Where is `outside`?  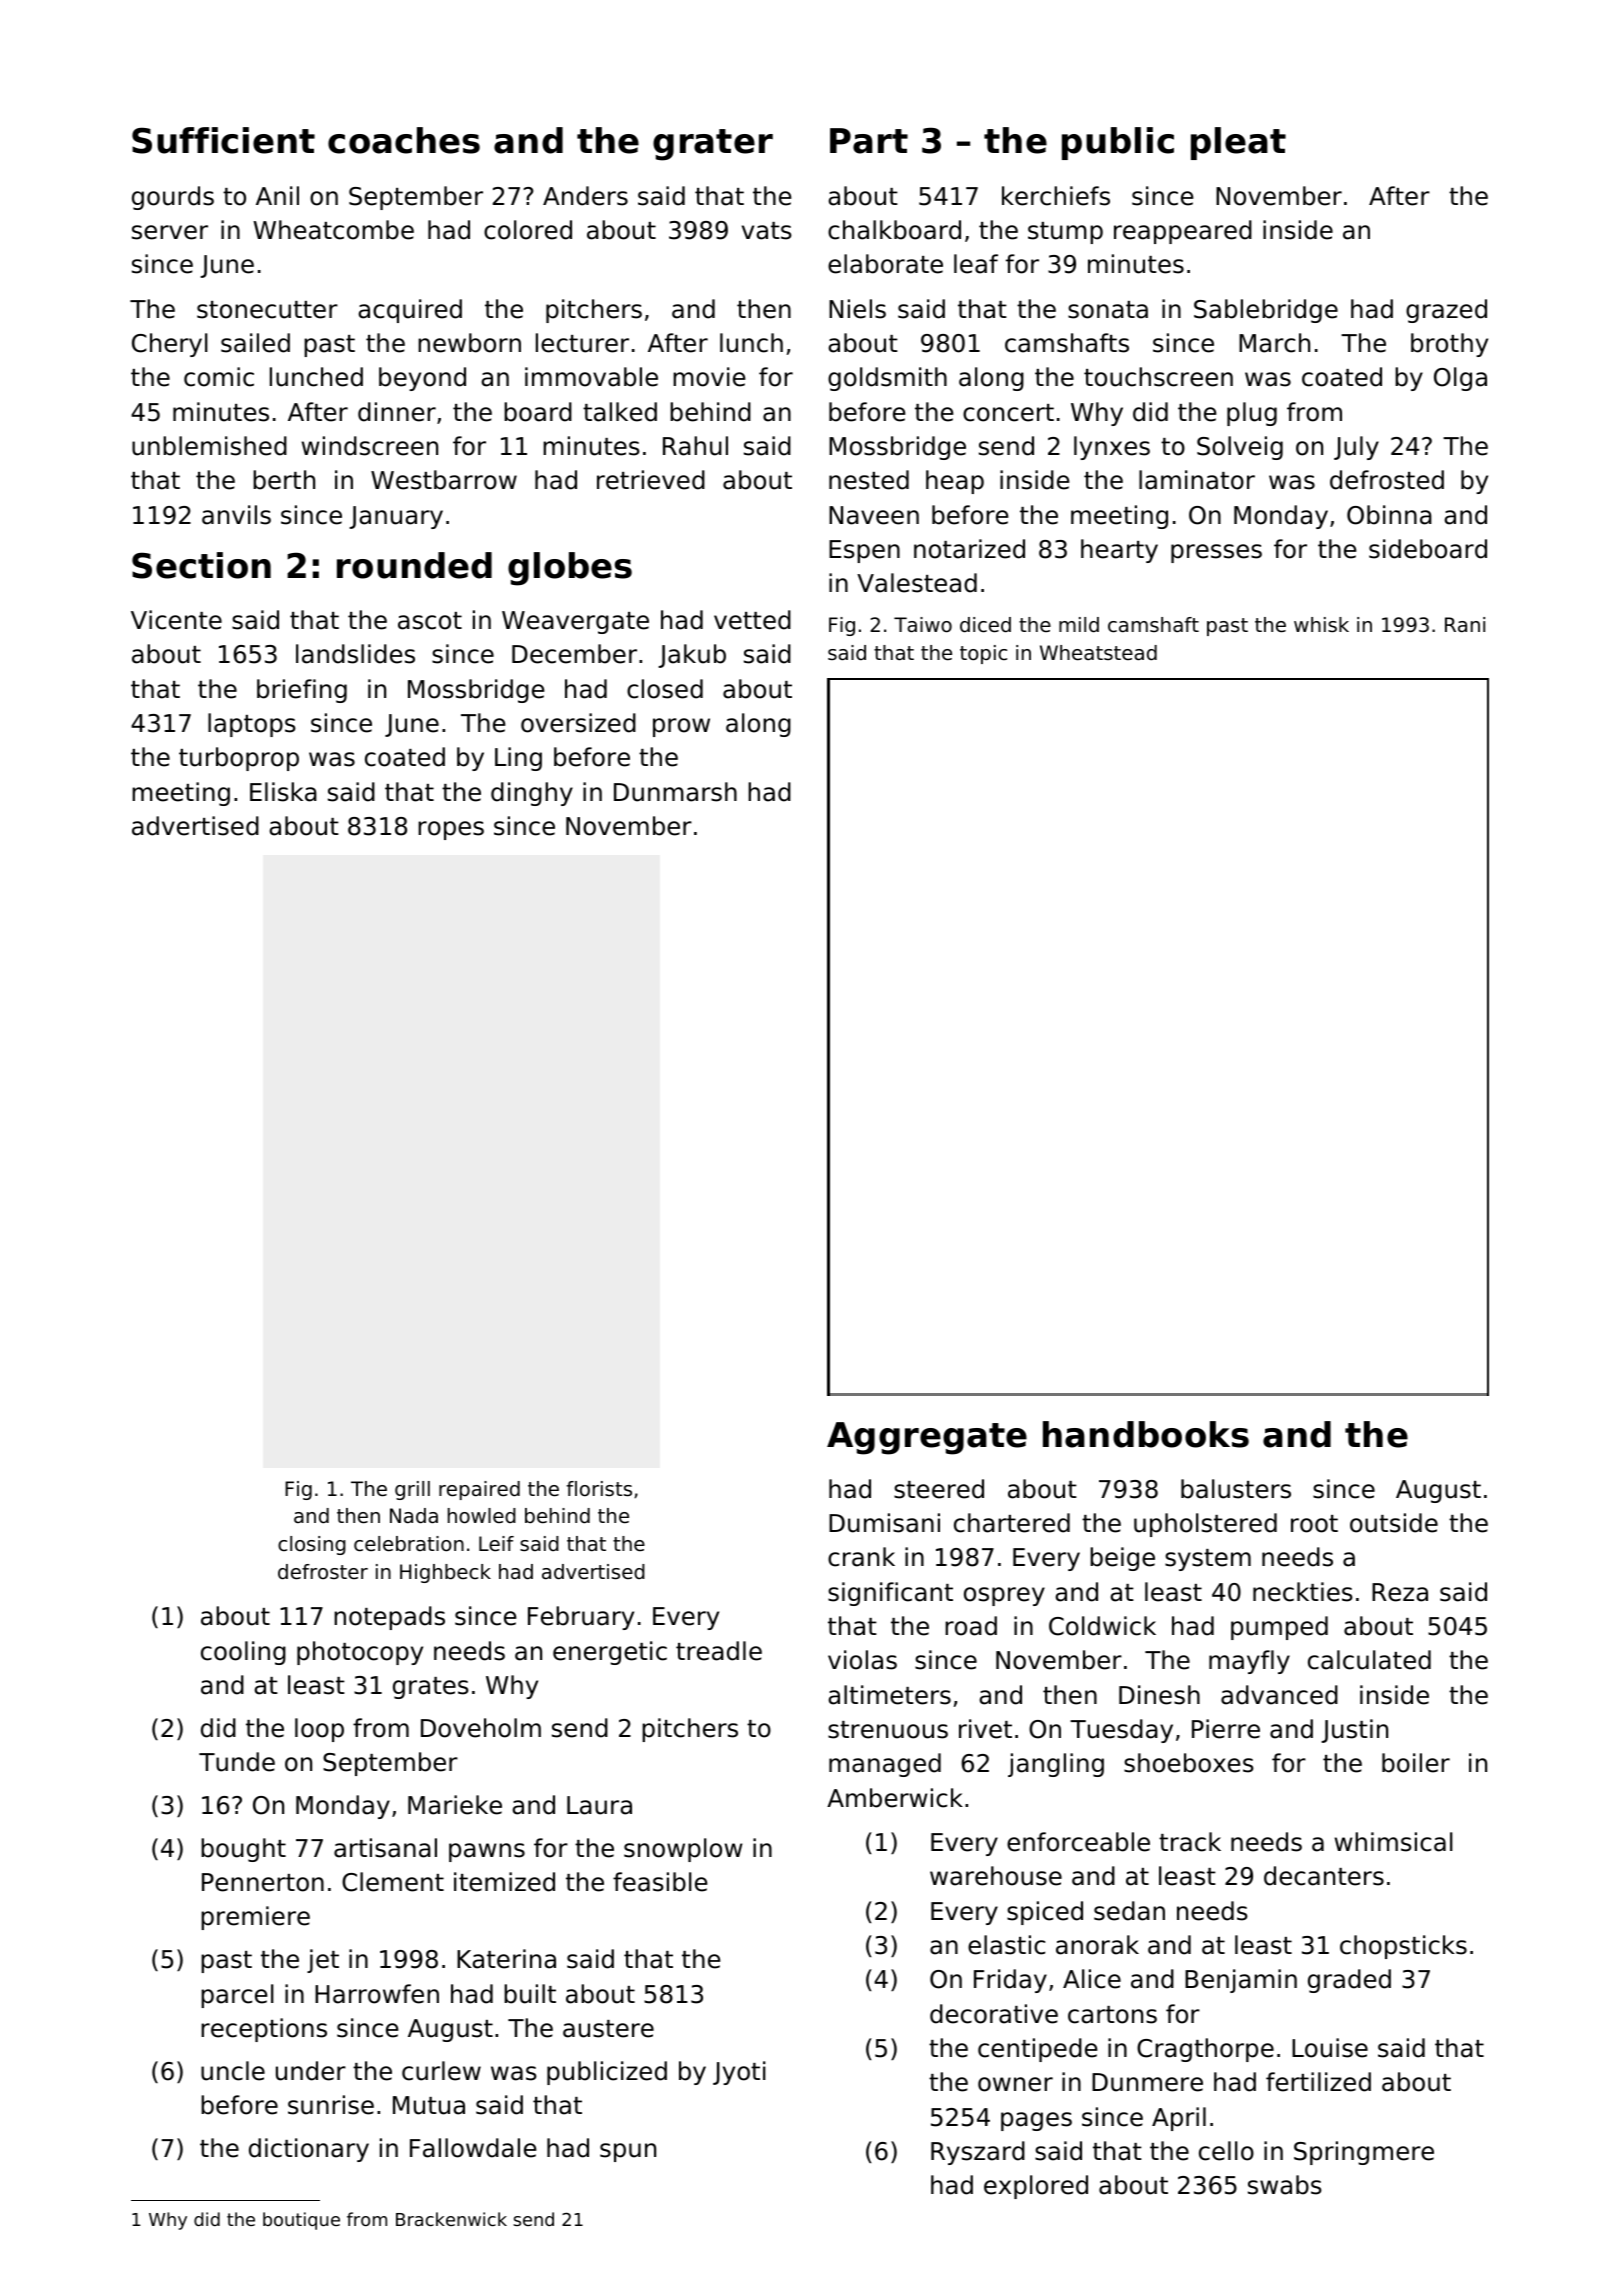
outside is located at coordinates (1394, 1523).
